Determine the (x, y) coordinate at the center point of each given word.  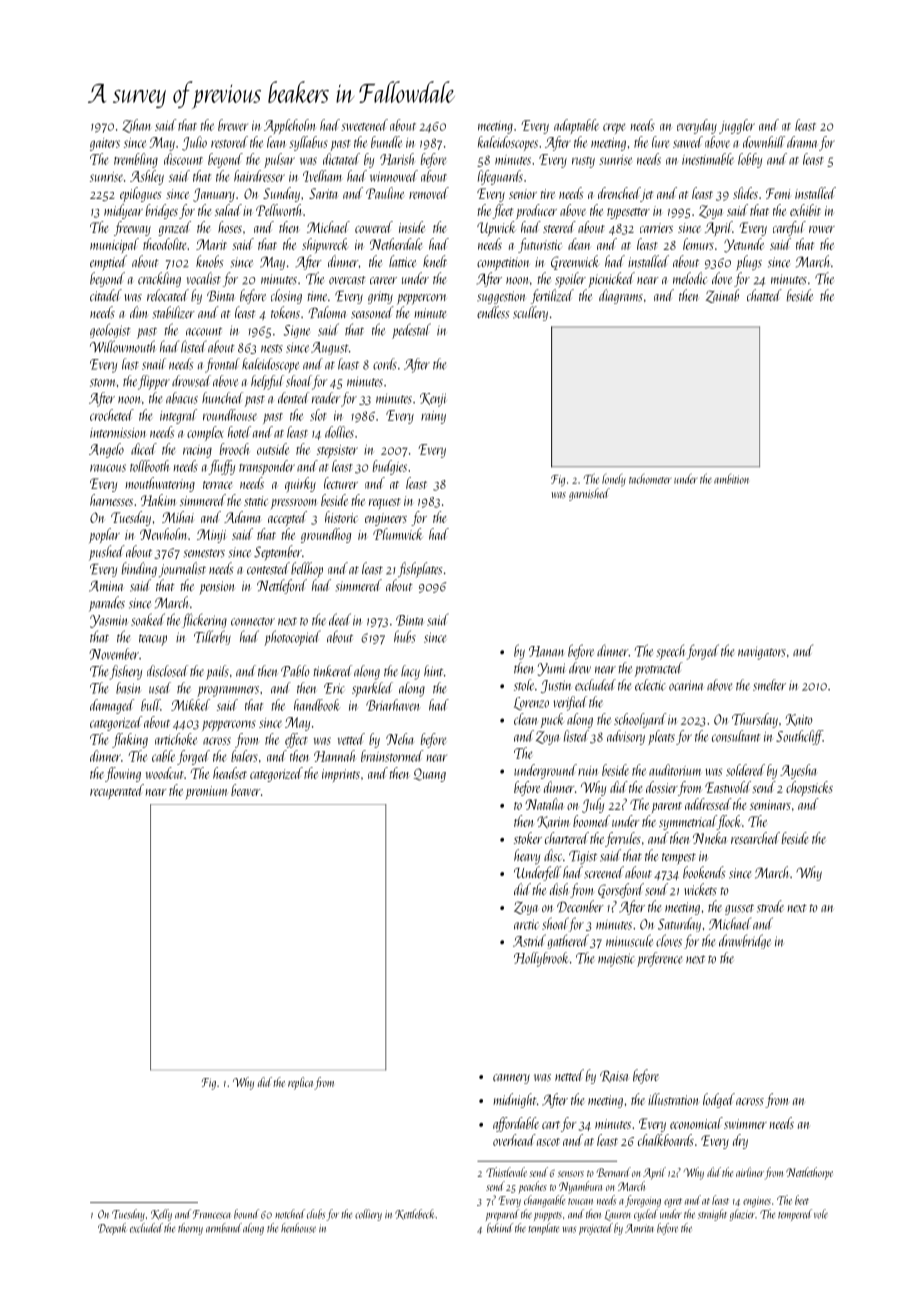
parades (107, 604)
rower (822, 229)
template (543, 1229)
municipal (114, 245)
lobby (750, 160)
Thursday (755, 720)
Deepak (112, 1229)
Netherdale (396, 244)
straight (712, 1215)
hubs (405, 636)
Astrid (529, 940)
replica (300, 1083)
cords (385, 364)
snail (154, 364)
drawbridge (745, 941)
